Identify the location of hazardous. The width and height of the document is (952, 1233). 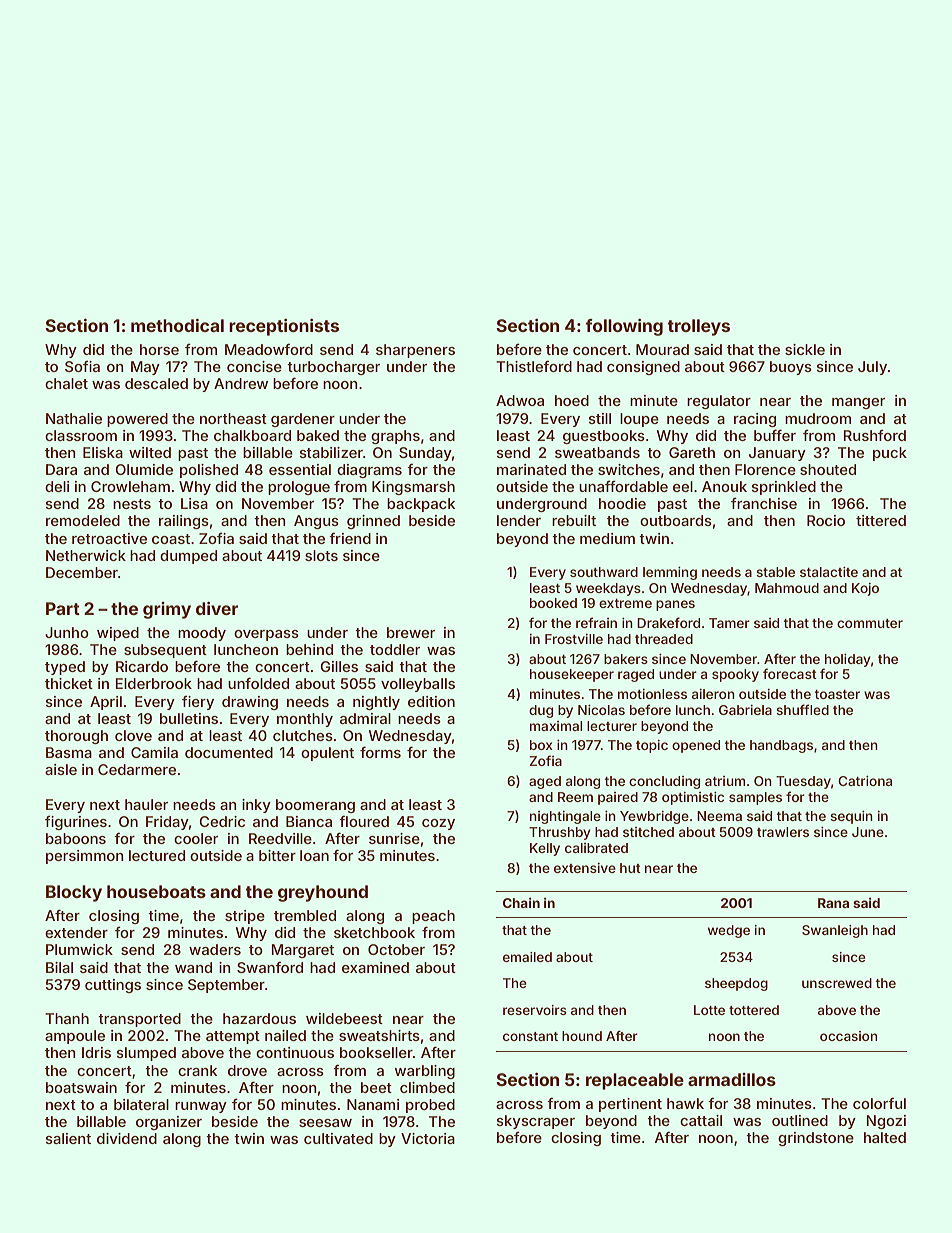
(259, 1018).
